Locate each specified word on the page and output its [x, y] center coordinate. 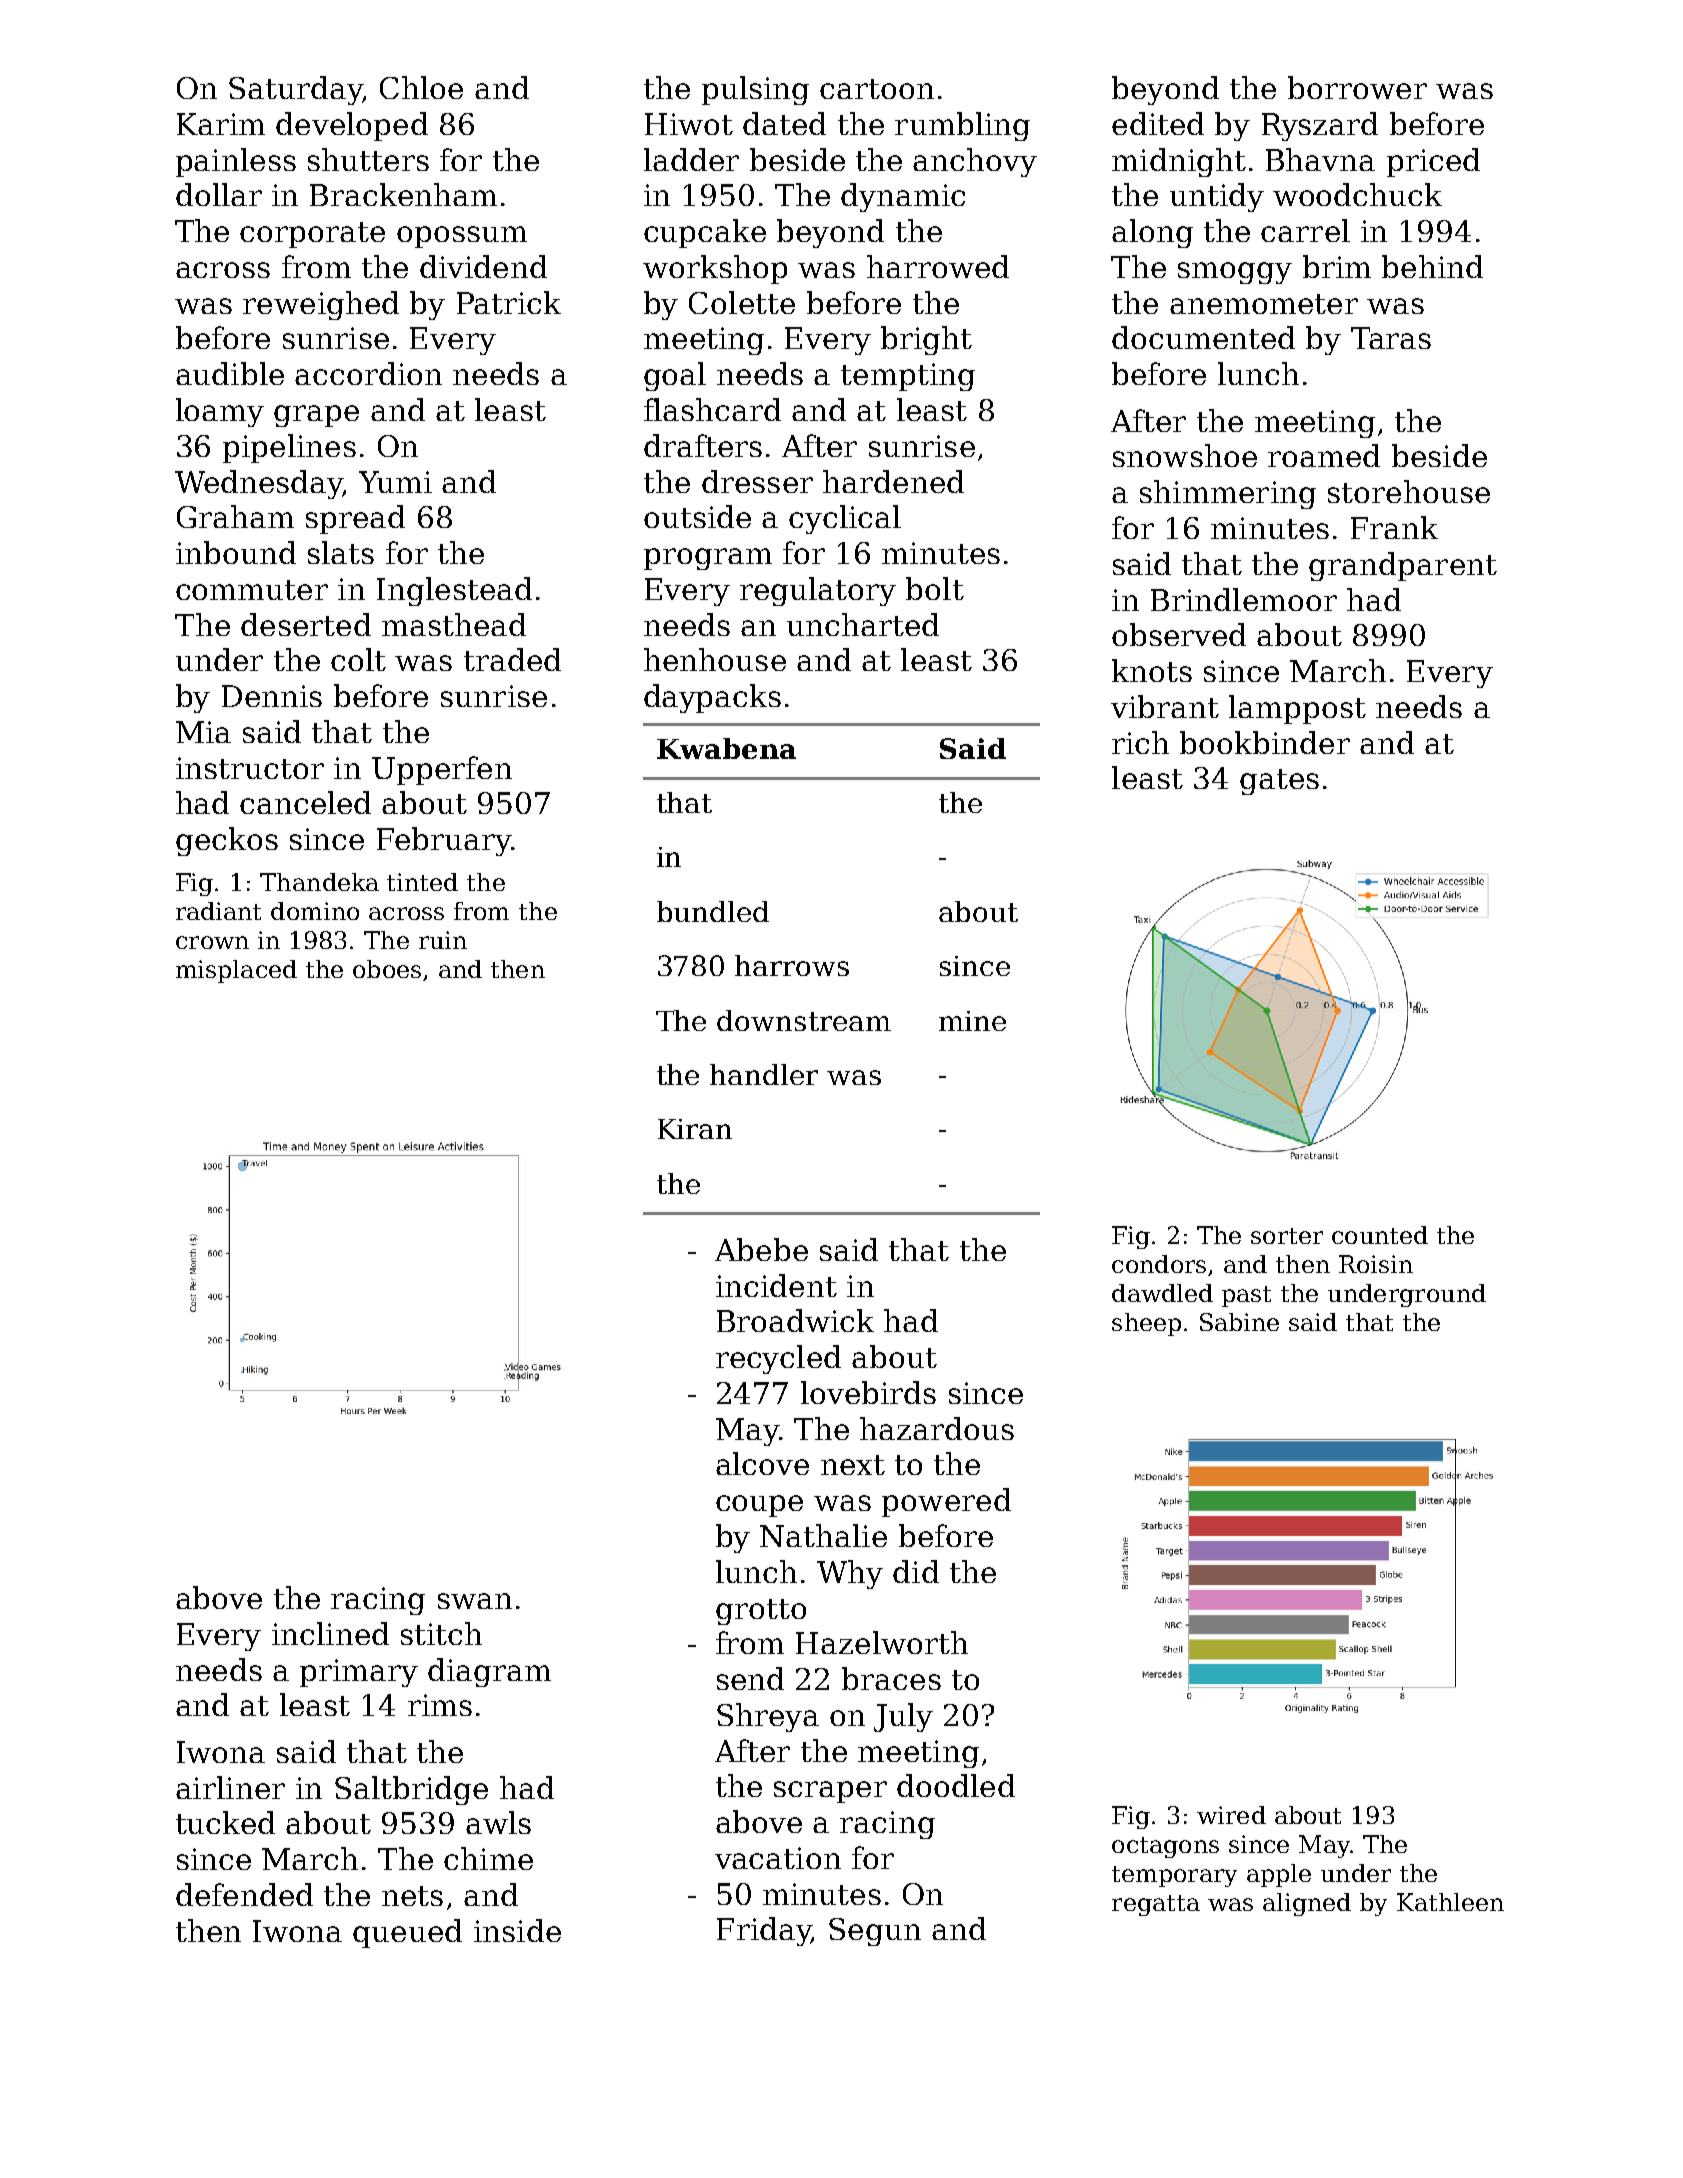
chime [488, 1858]
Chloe [421, 87]
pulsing [755, 90]
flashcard [712, 409]
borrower [1357, 87]
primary [359, 1673]
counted [1380, 1235]
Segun [875, 1932]
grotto [761, 1612]
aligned [1307, 1904]
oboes [387, 969]
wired [1231, 1815]
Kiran [695, 1129]
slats [341, 552]
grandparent [1403, 566]
